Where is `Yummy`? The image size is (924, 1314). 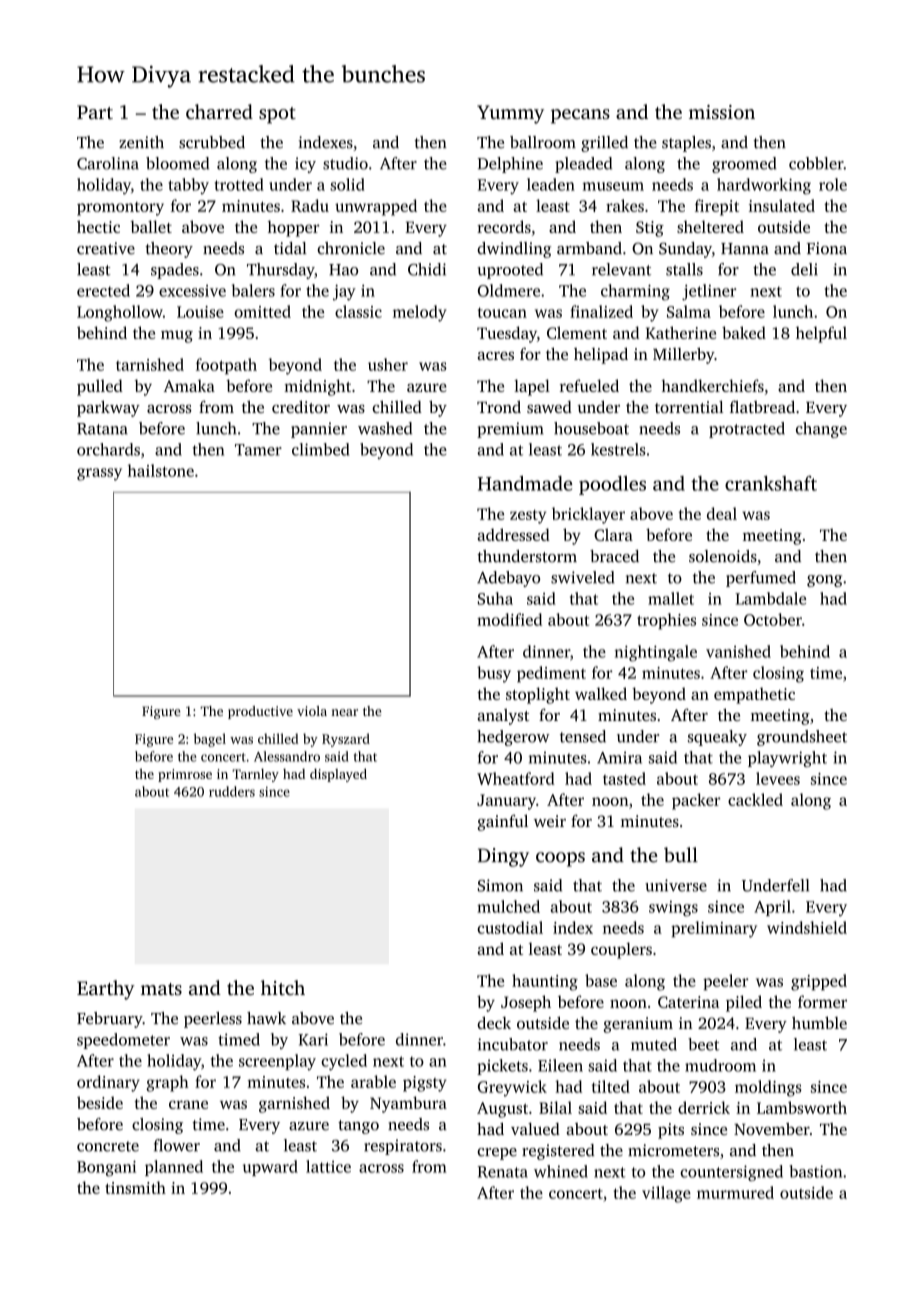
Yummy is located at coordinates (510, 114).
